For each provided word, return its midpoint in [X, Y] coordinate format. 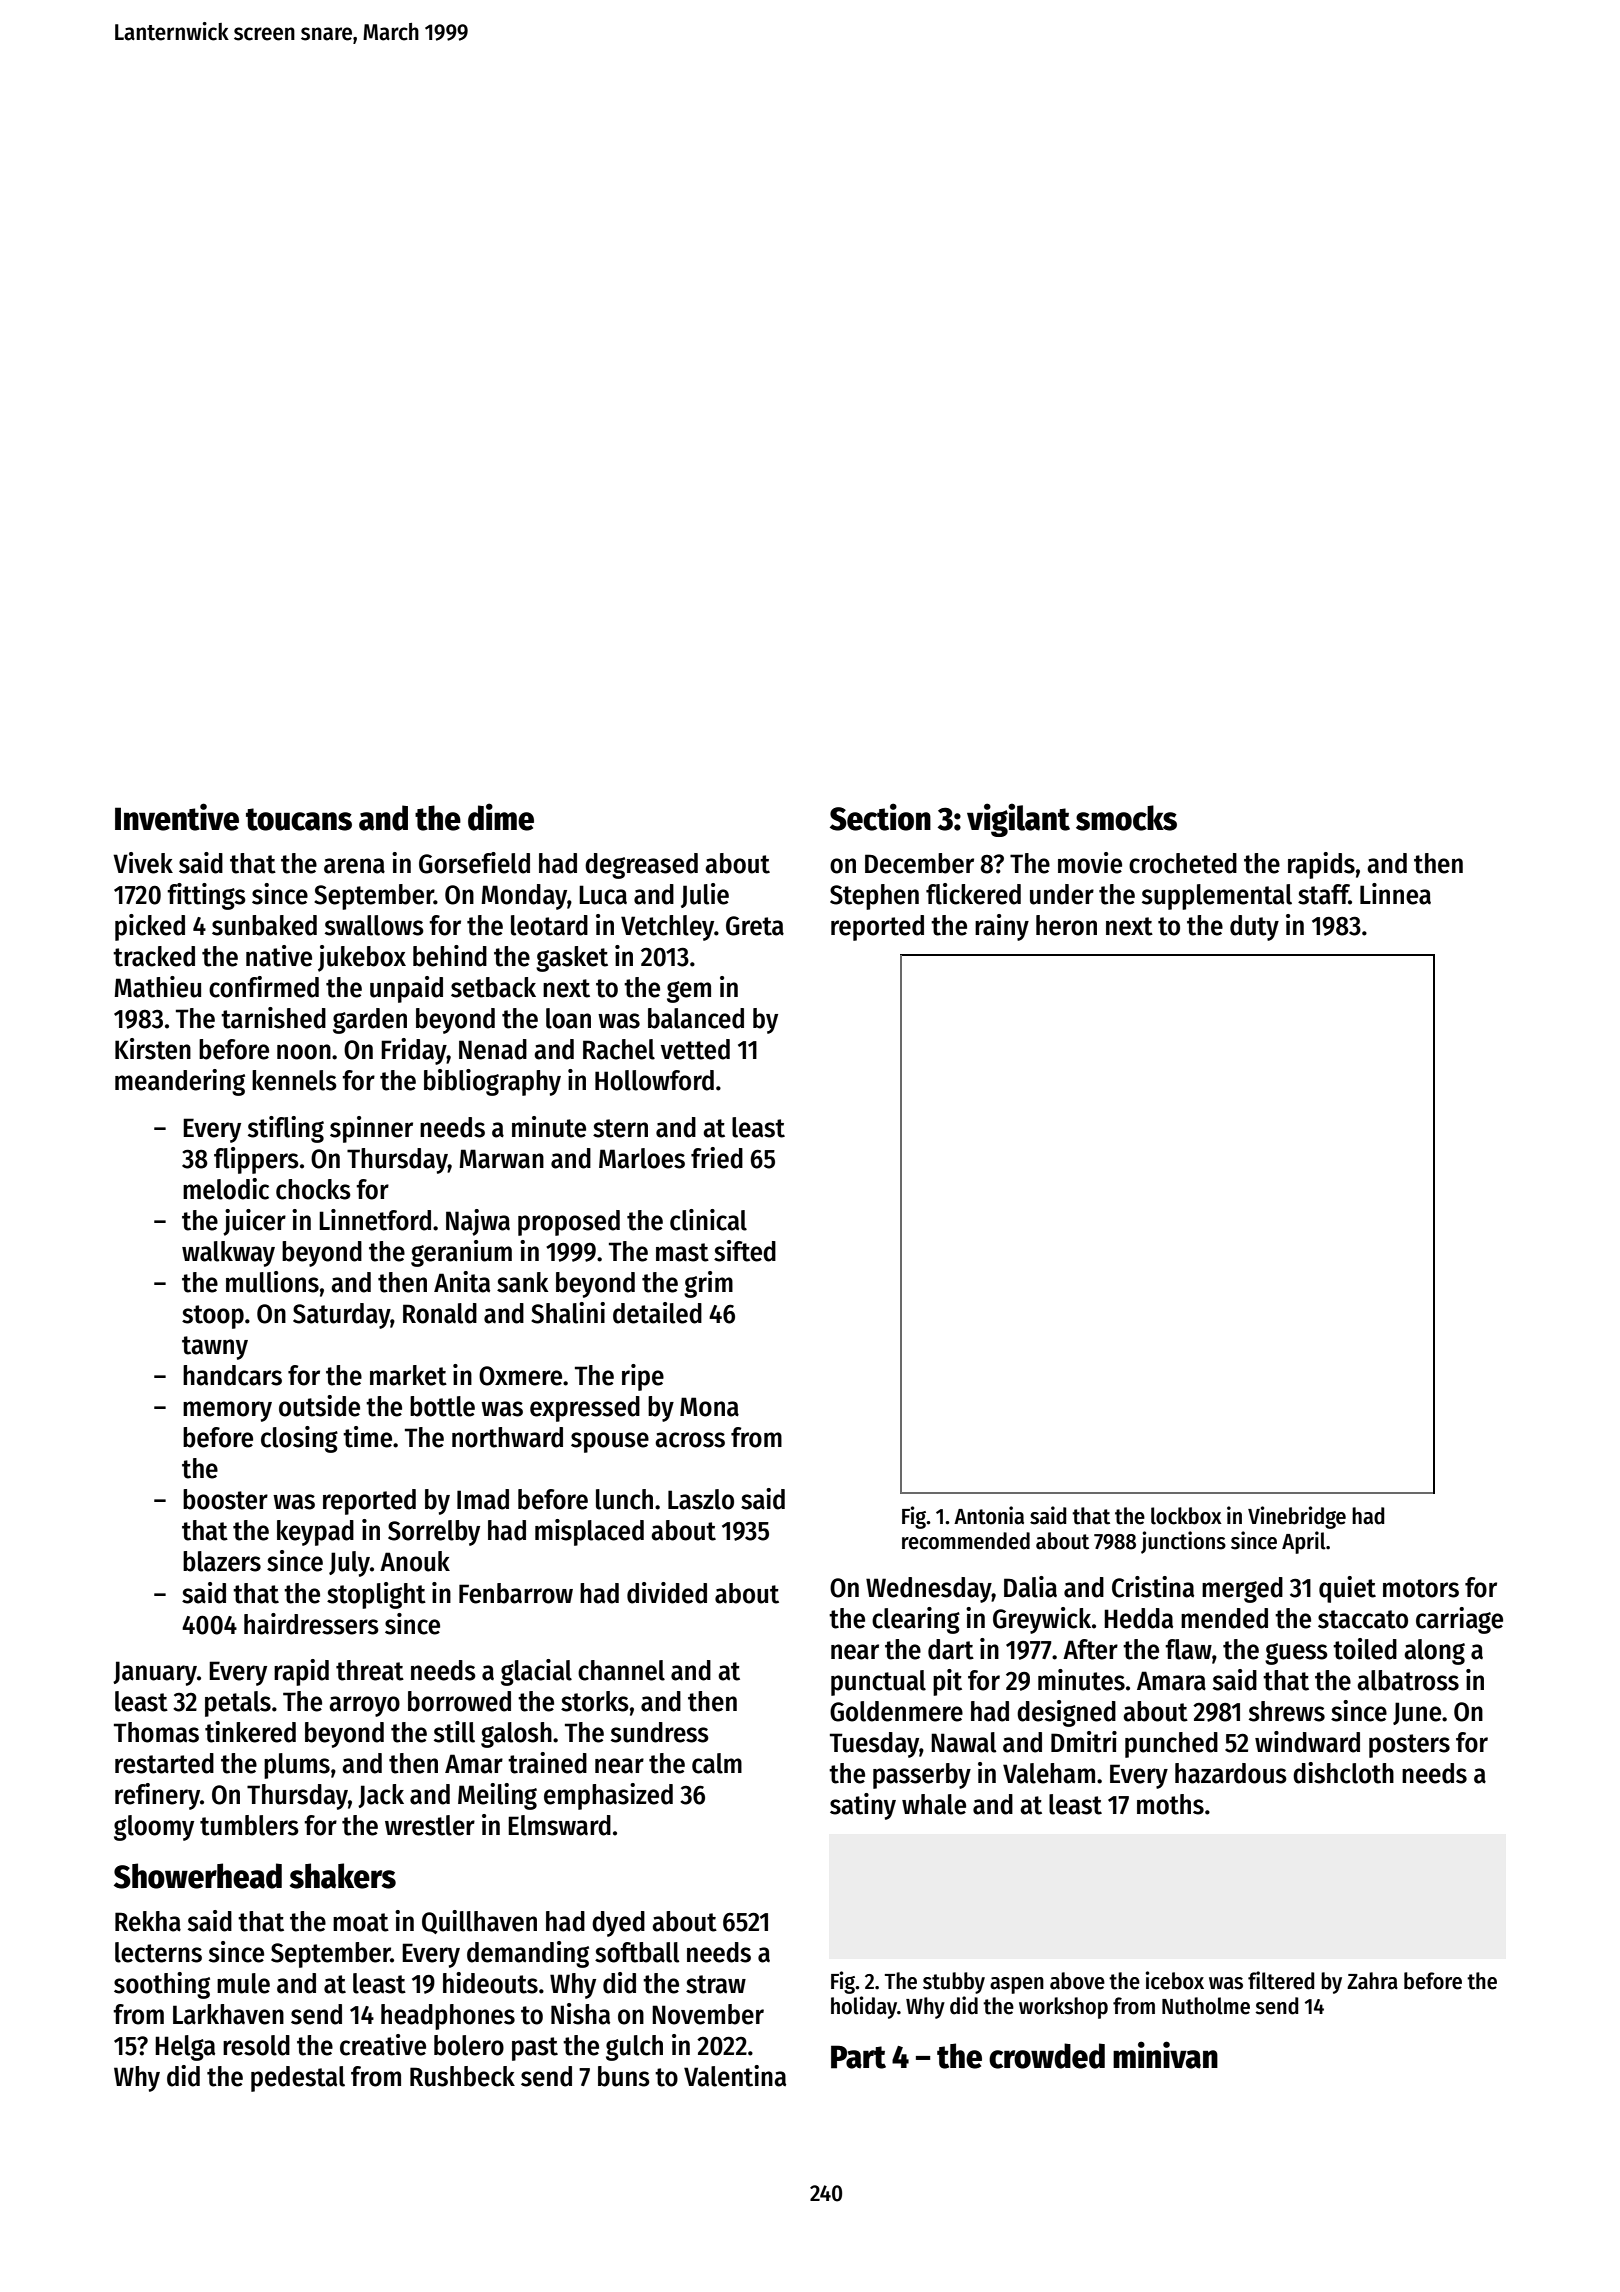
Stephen [874, 897]
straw [716, 1984]
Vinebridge [1297, 1517]
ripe [643, 1377]
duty [1254, 928]
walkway [228, 1254]
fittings [206, 896]
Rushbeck [462, 2076]
